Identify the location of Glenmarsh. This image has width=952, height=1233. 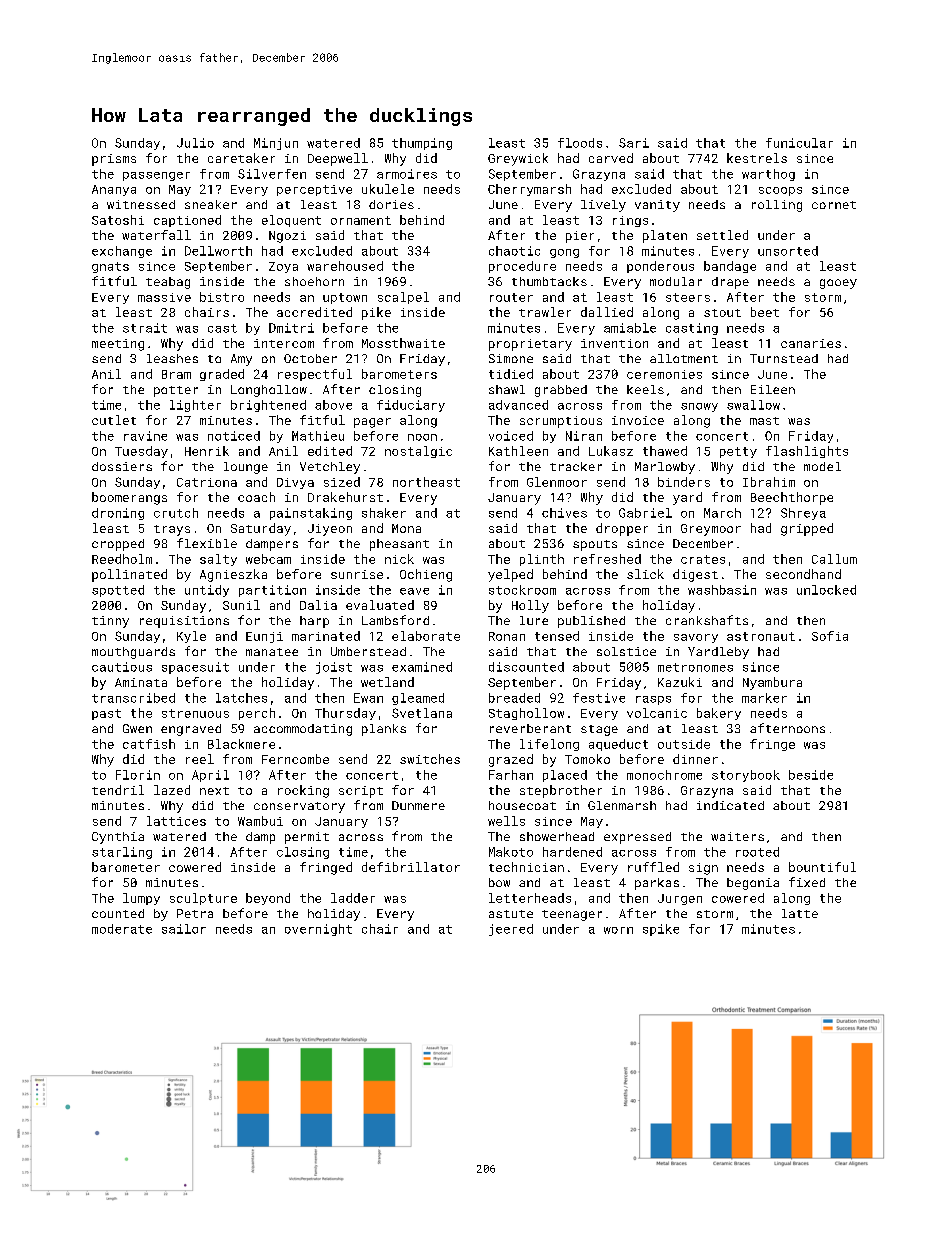
(622, 805).
